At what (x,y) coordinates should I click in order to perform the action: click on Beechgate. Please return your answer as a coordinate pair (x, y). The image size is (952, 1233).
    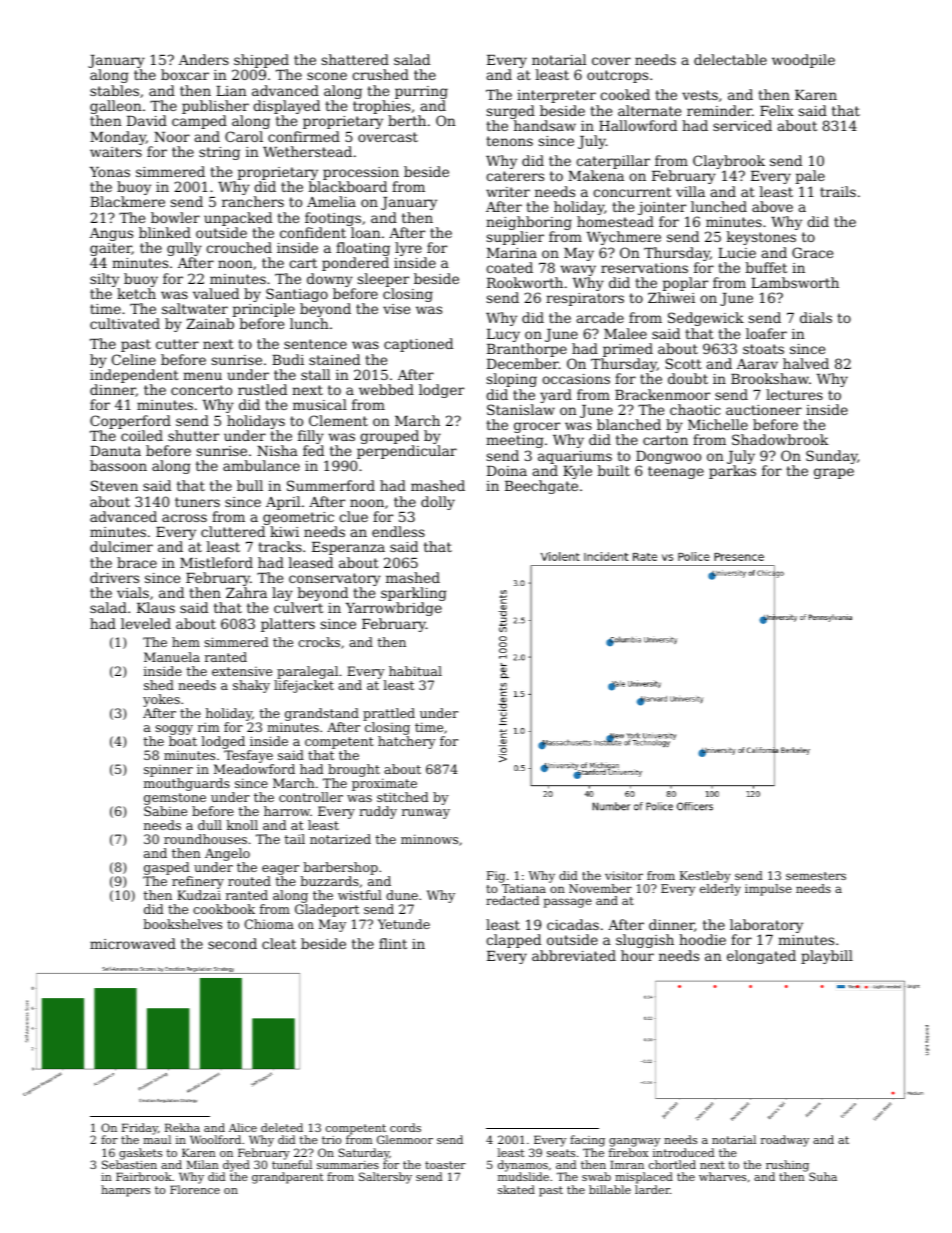
    Looking at the image, I should click on (541, 487).
